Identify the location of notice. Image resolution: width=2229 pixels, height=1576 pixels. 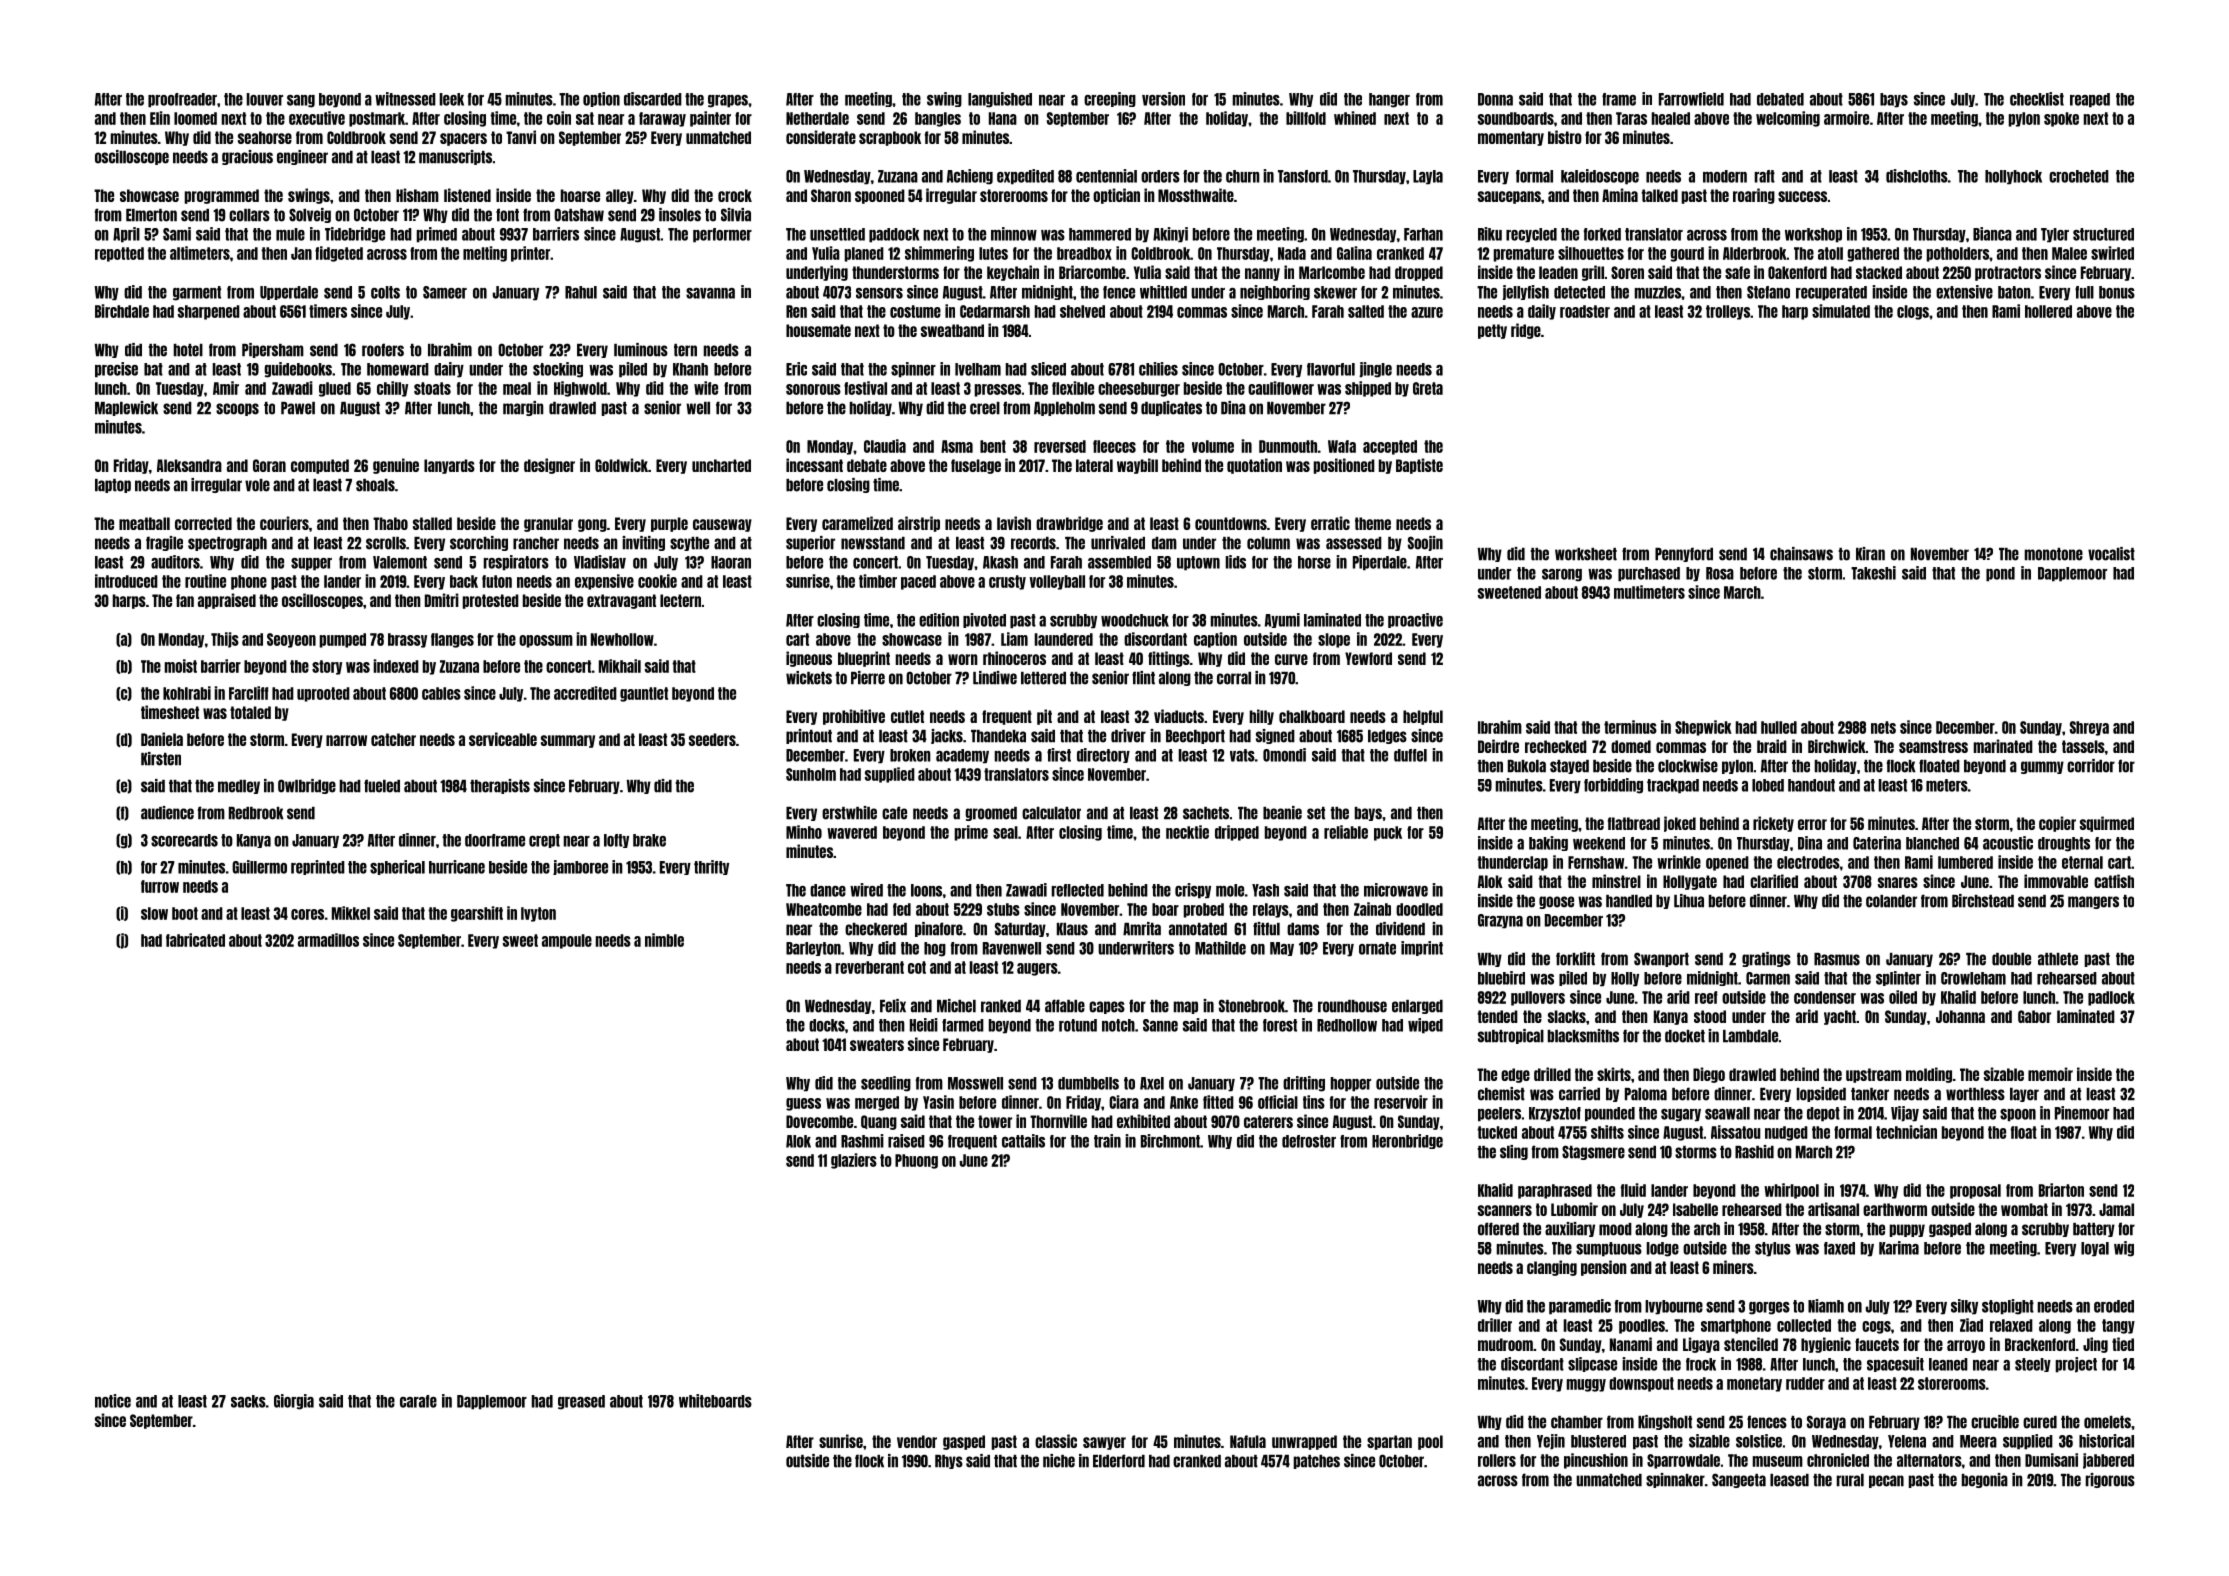
(113, 1401).
